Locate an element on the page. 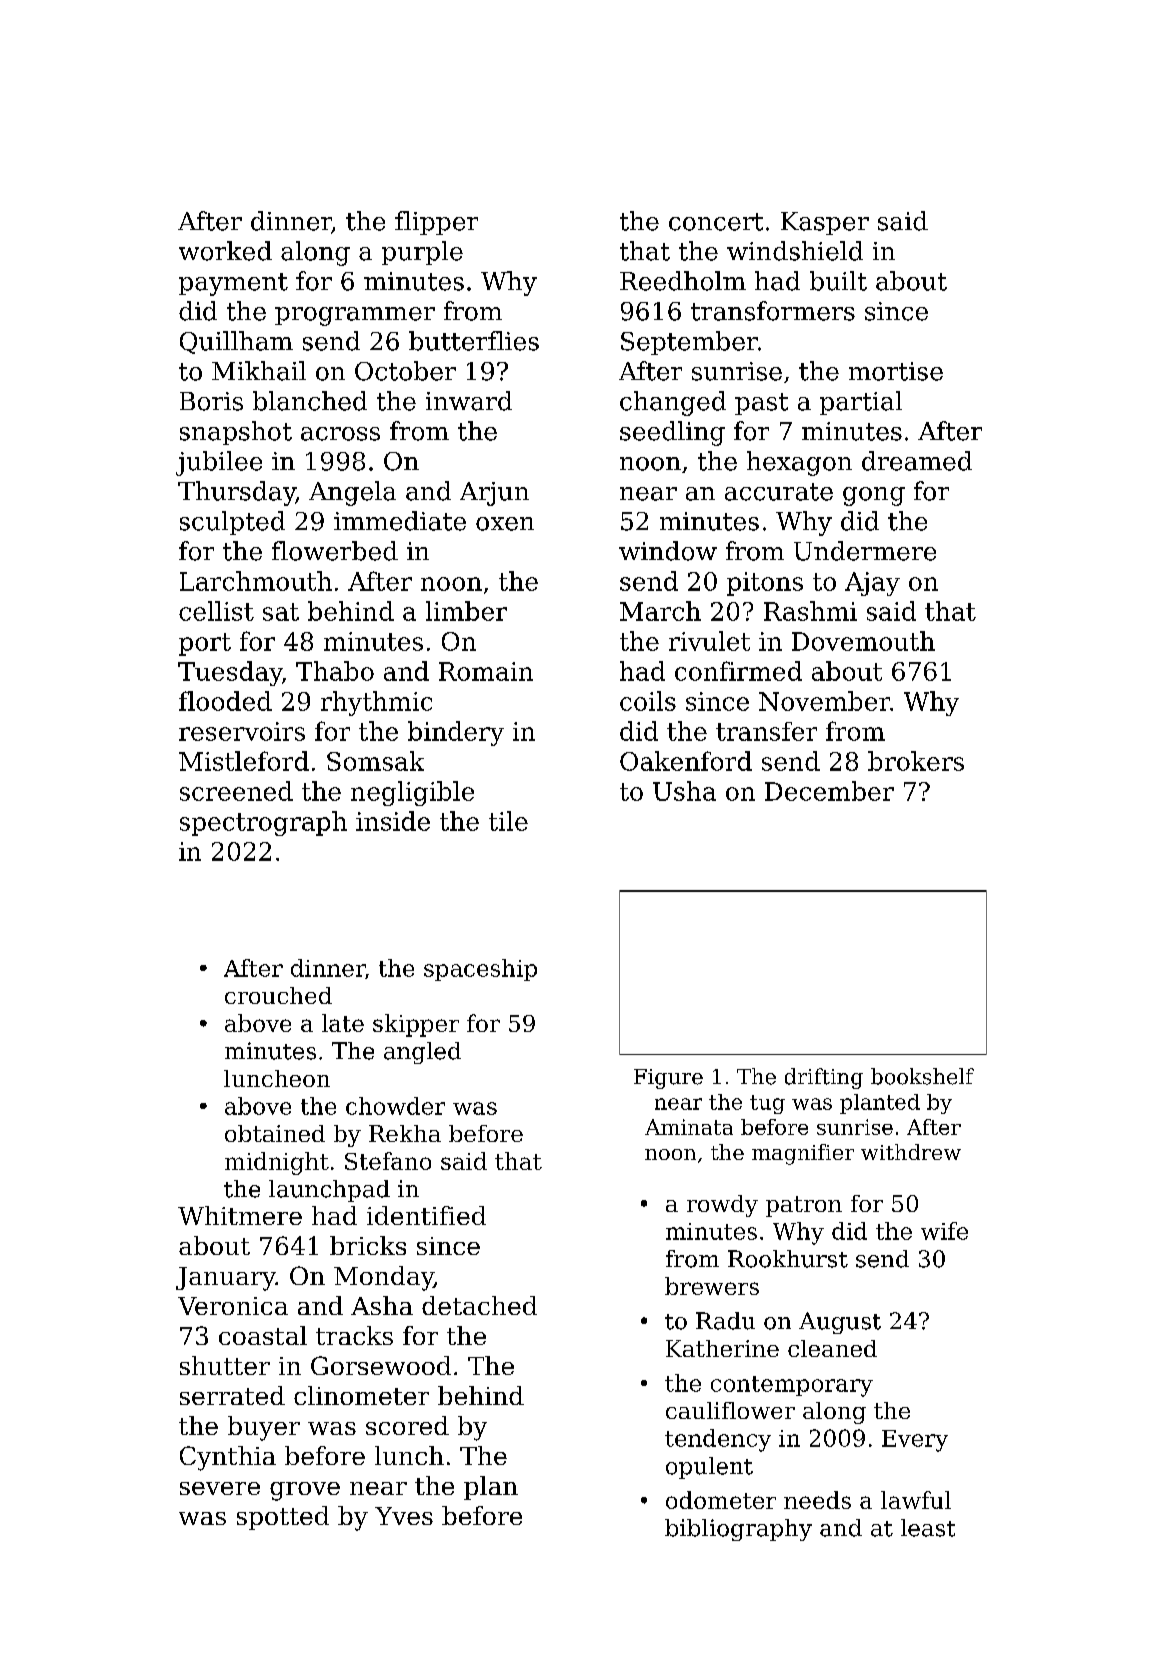  inside is located at coordinates (393, 821).
